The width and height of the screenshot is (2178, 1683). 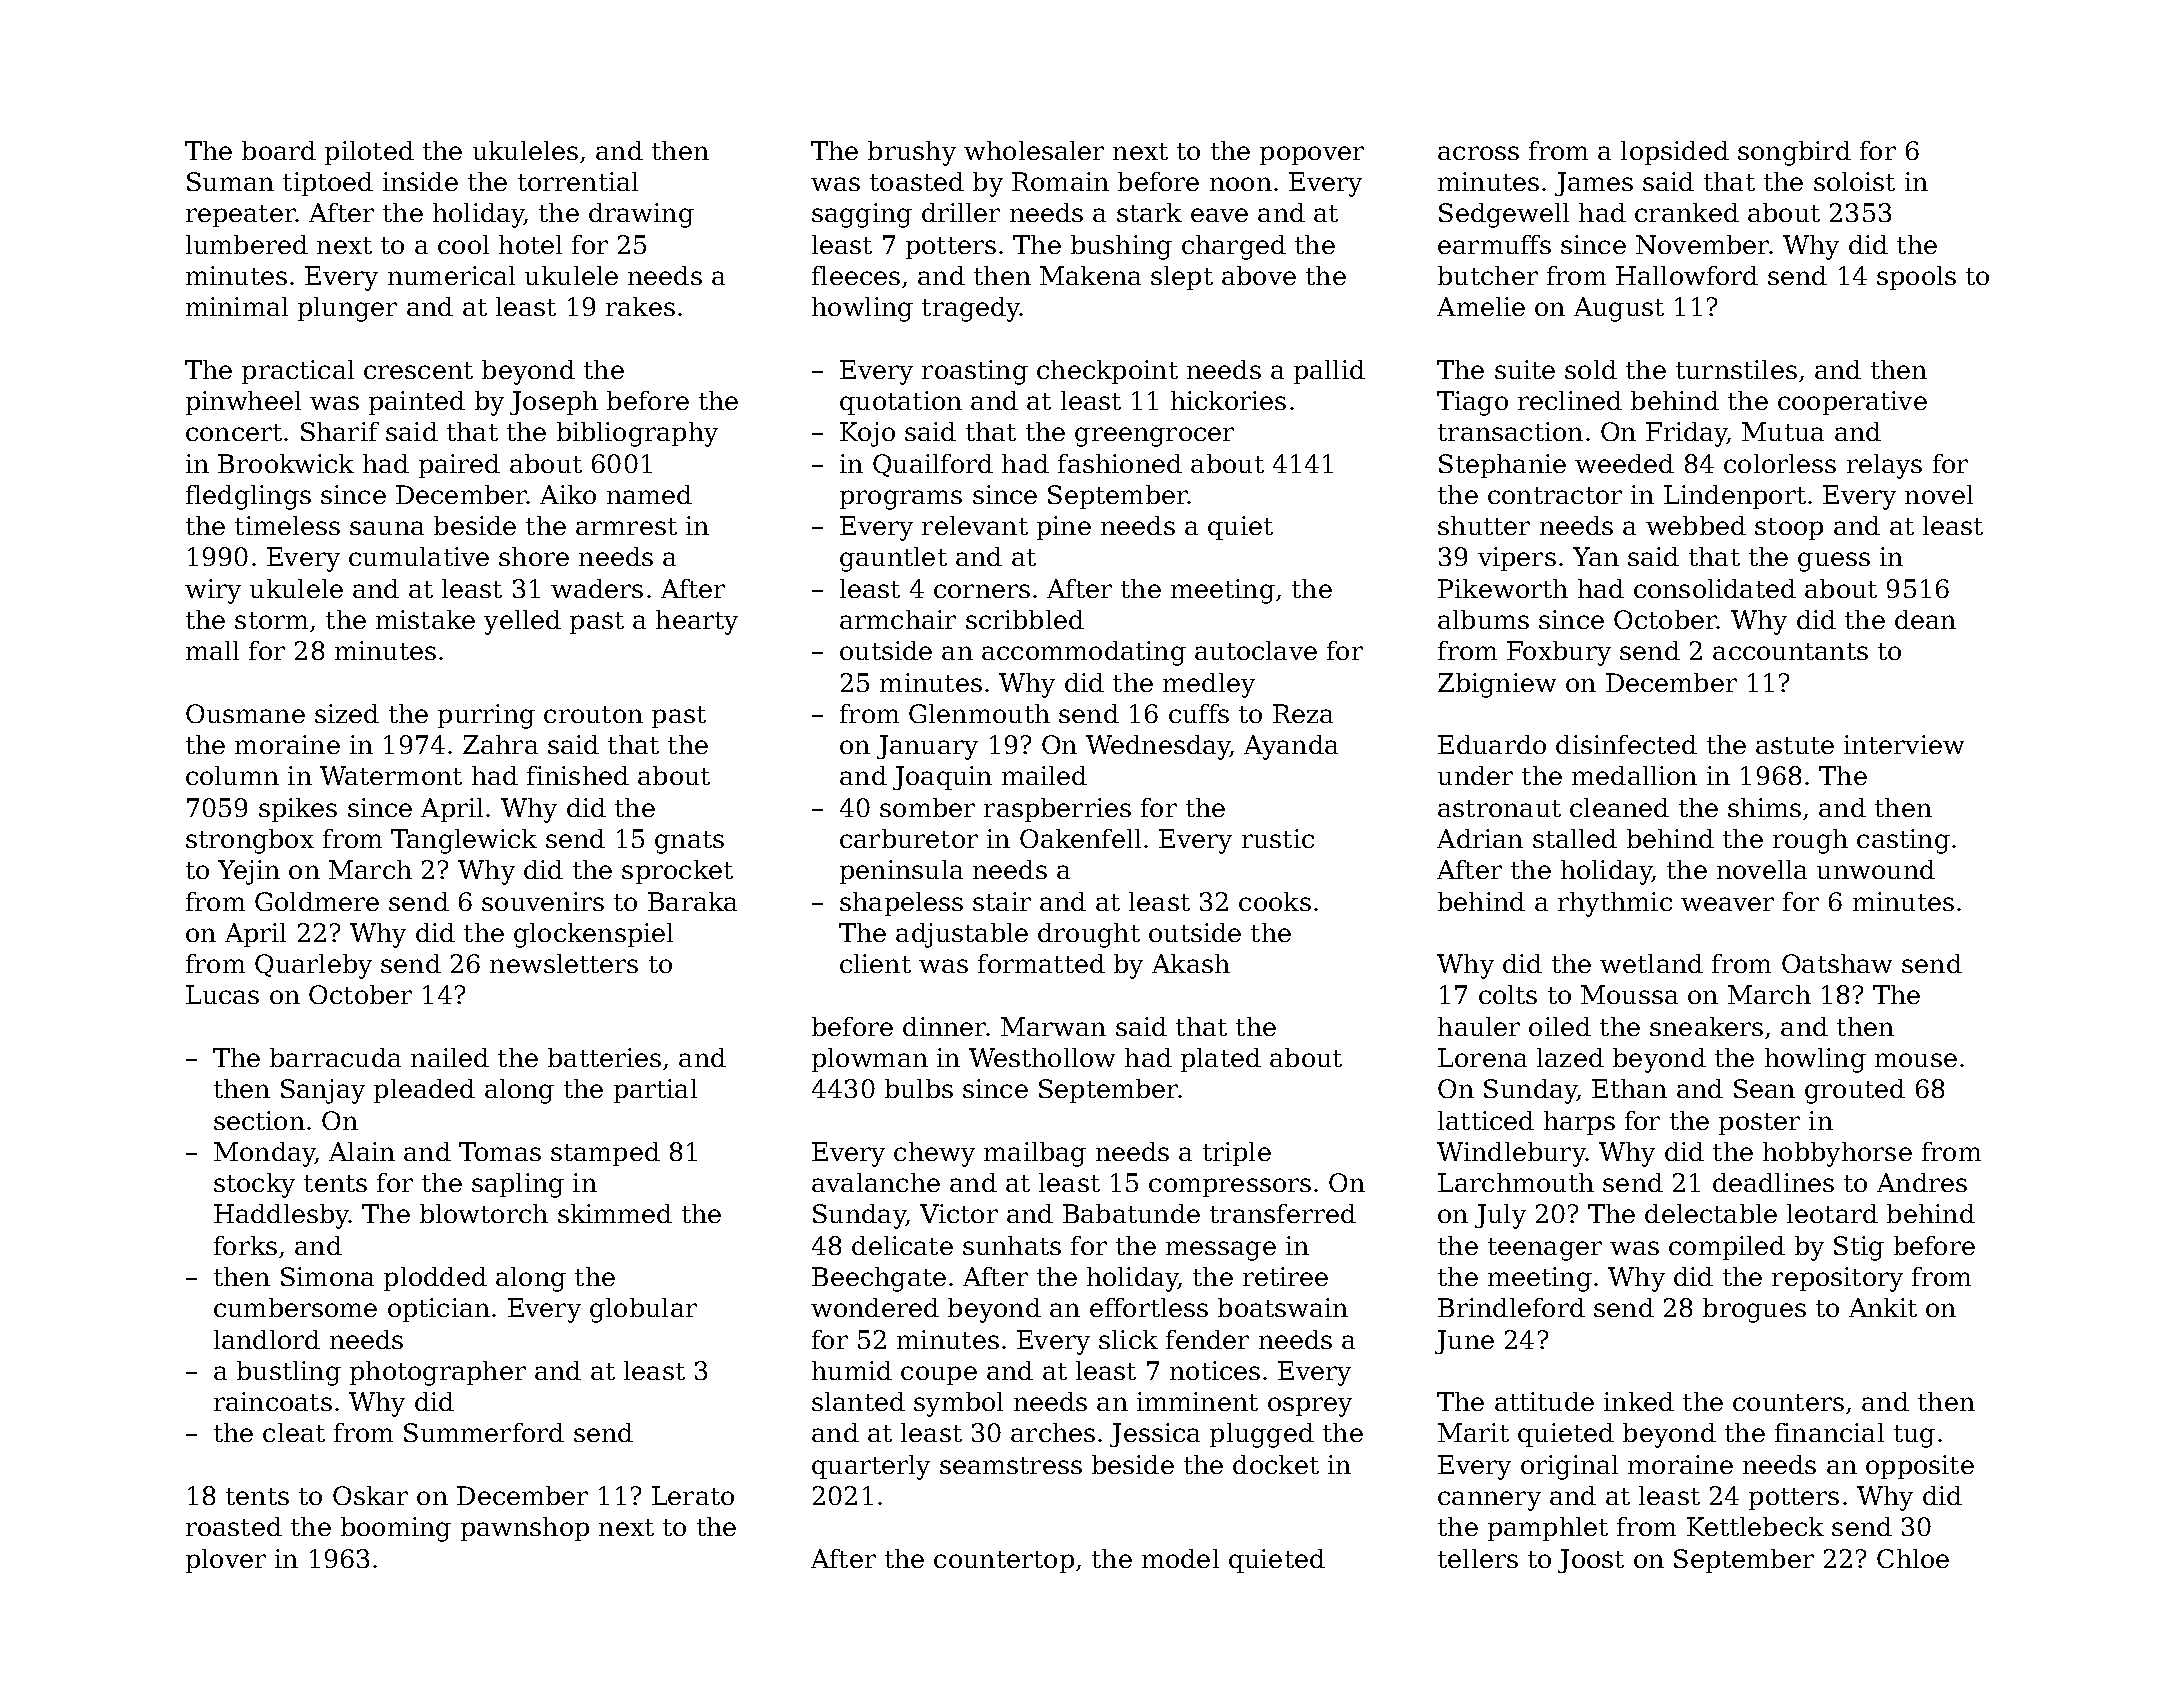 I want to click on across, so click(x=1478, y=153).
